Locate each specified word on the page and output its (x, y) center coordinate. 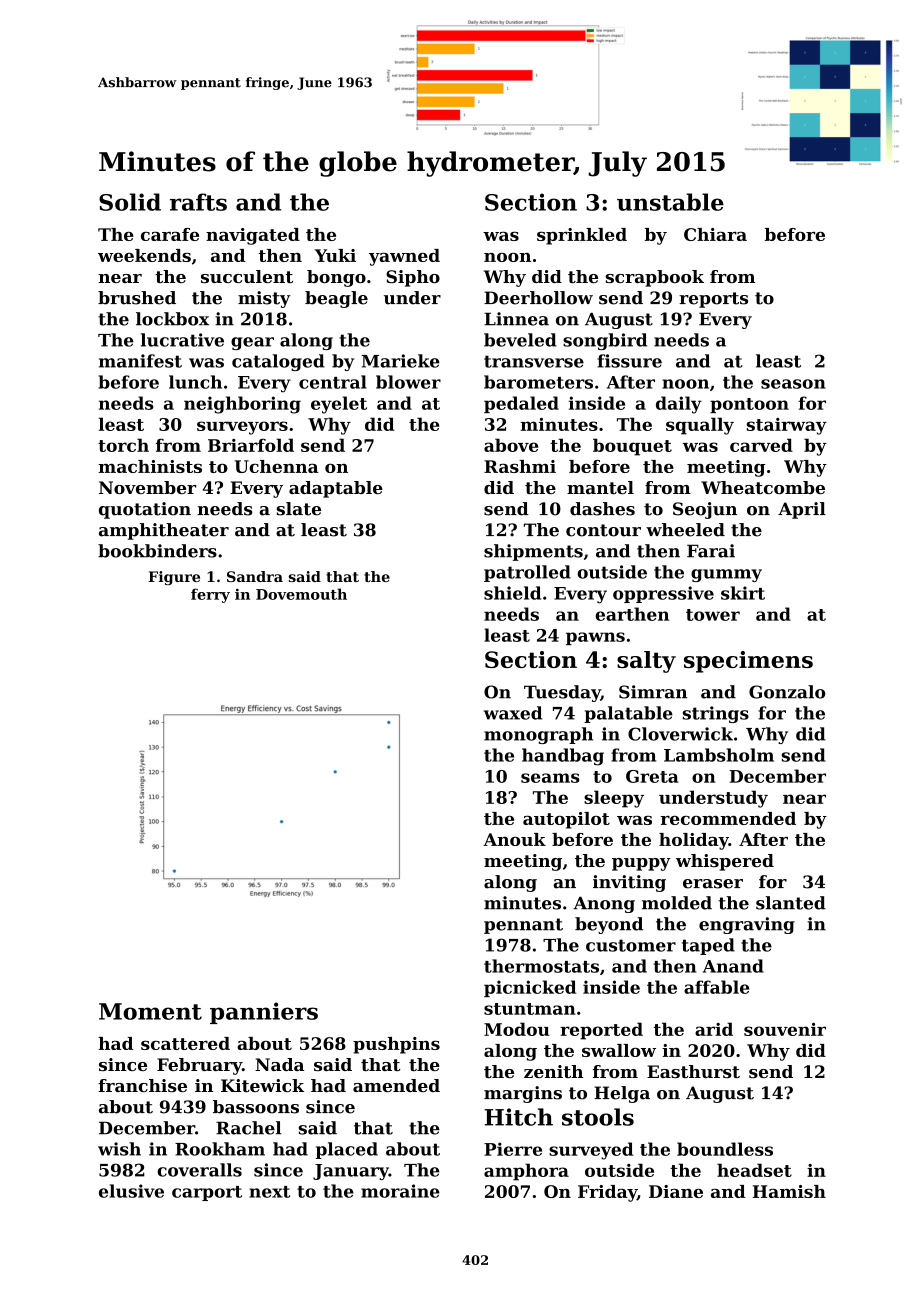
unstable (670, 202)
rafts (198, 202)
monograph (538, 735)
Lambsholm (719, 755)
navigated (253, 236)
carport (207, 1193)
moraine (400, 1191)
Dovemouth (301, 594)
